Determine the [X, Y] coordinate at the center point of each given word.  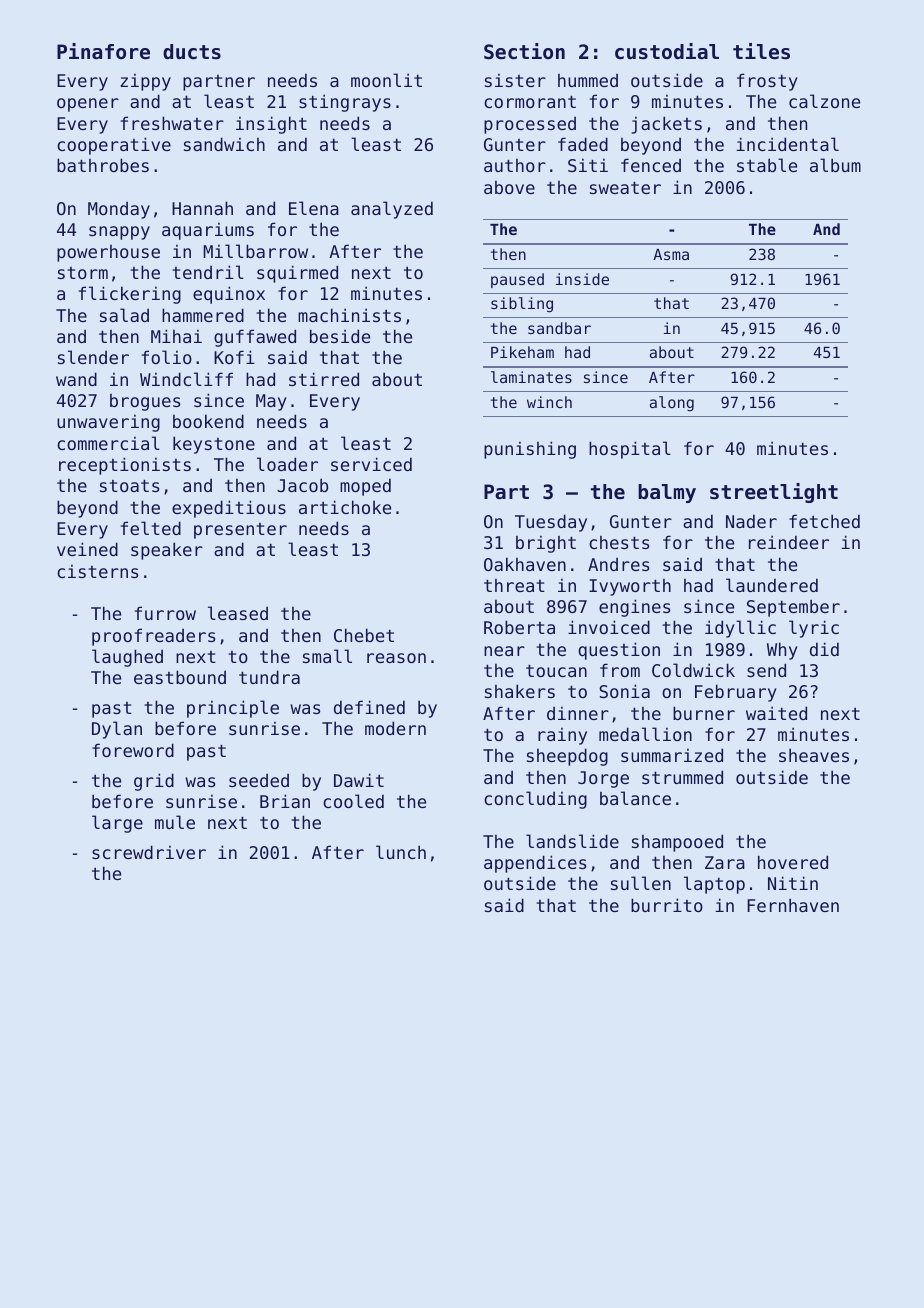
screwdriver [149, 852]
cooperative [114, 146]
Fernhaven [793, 905]
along [672, 404]
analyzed [392, 210]
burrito [667, 905]
